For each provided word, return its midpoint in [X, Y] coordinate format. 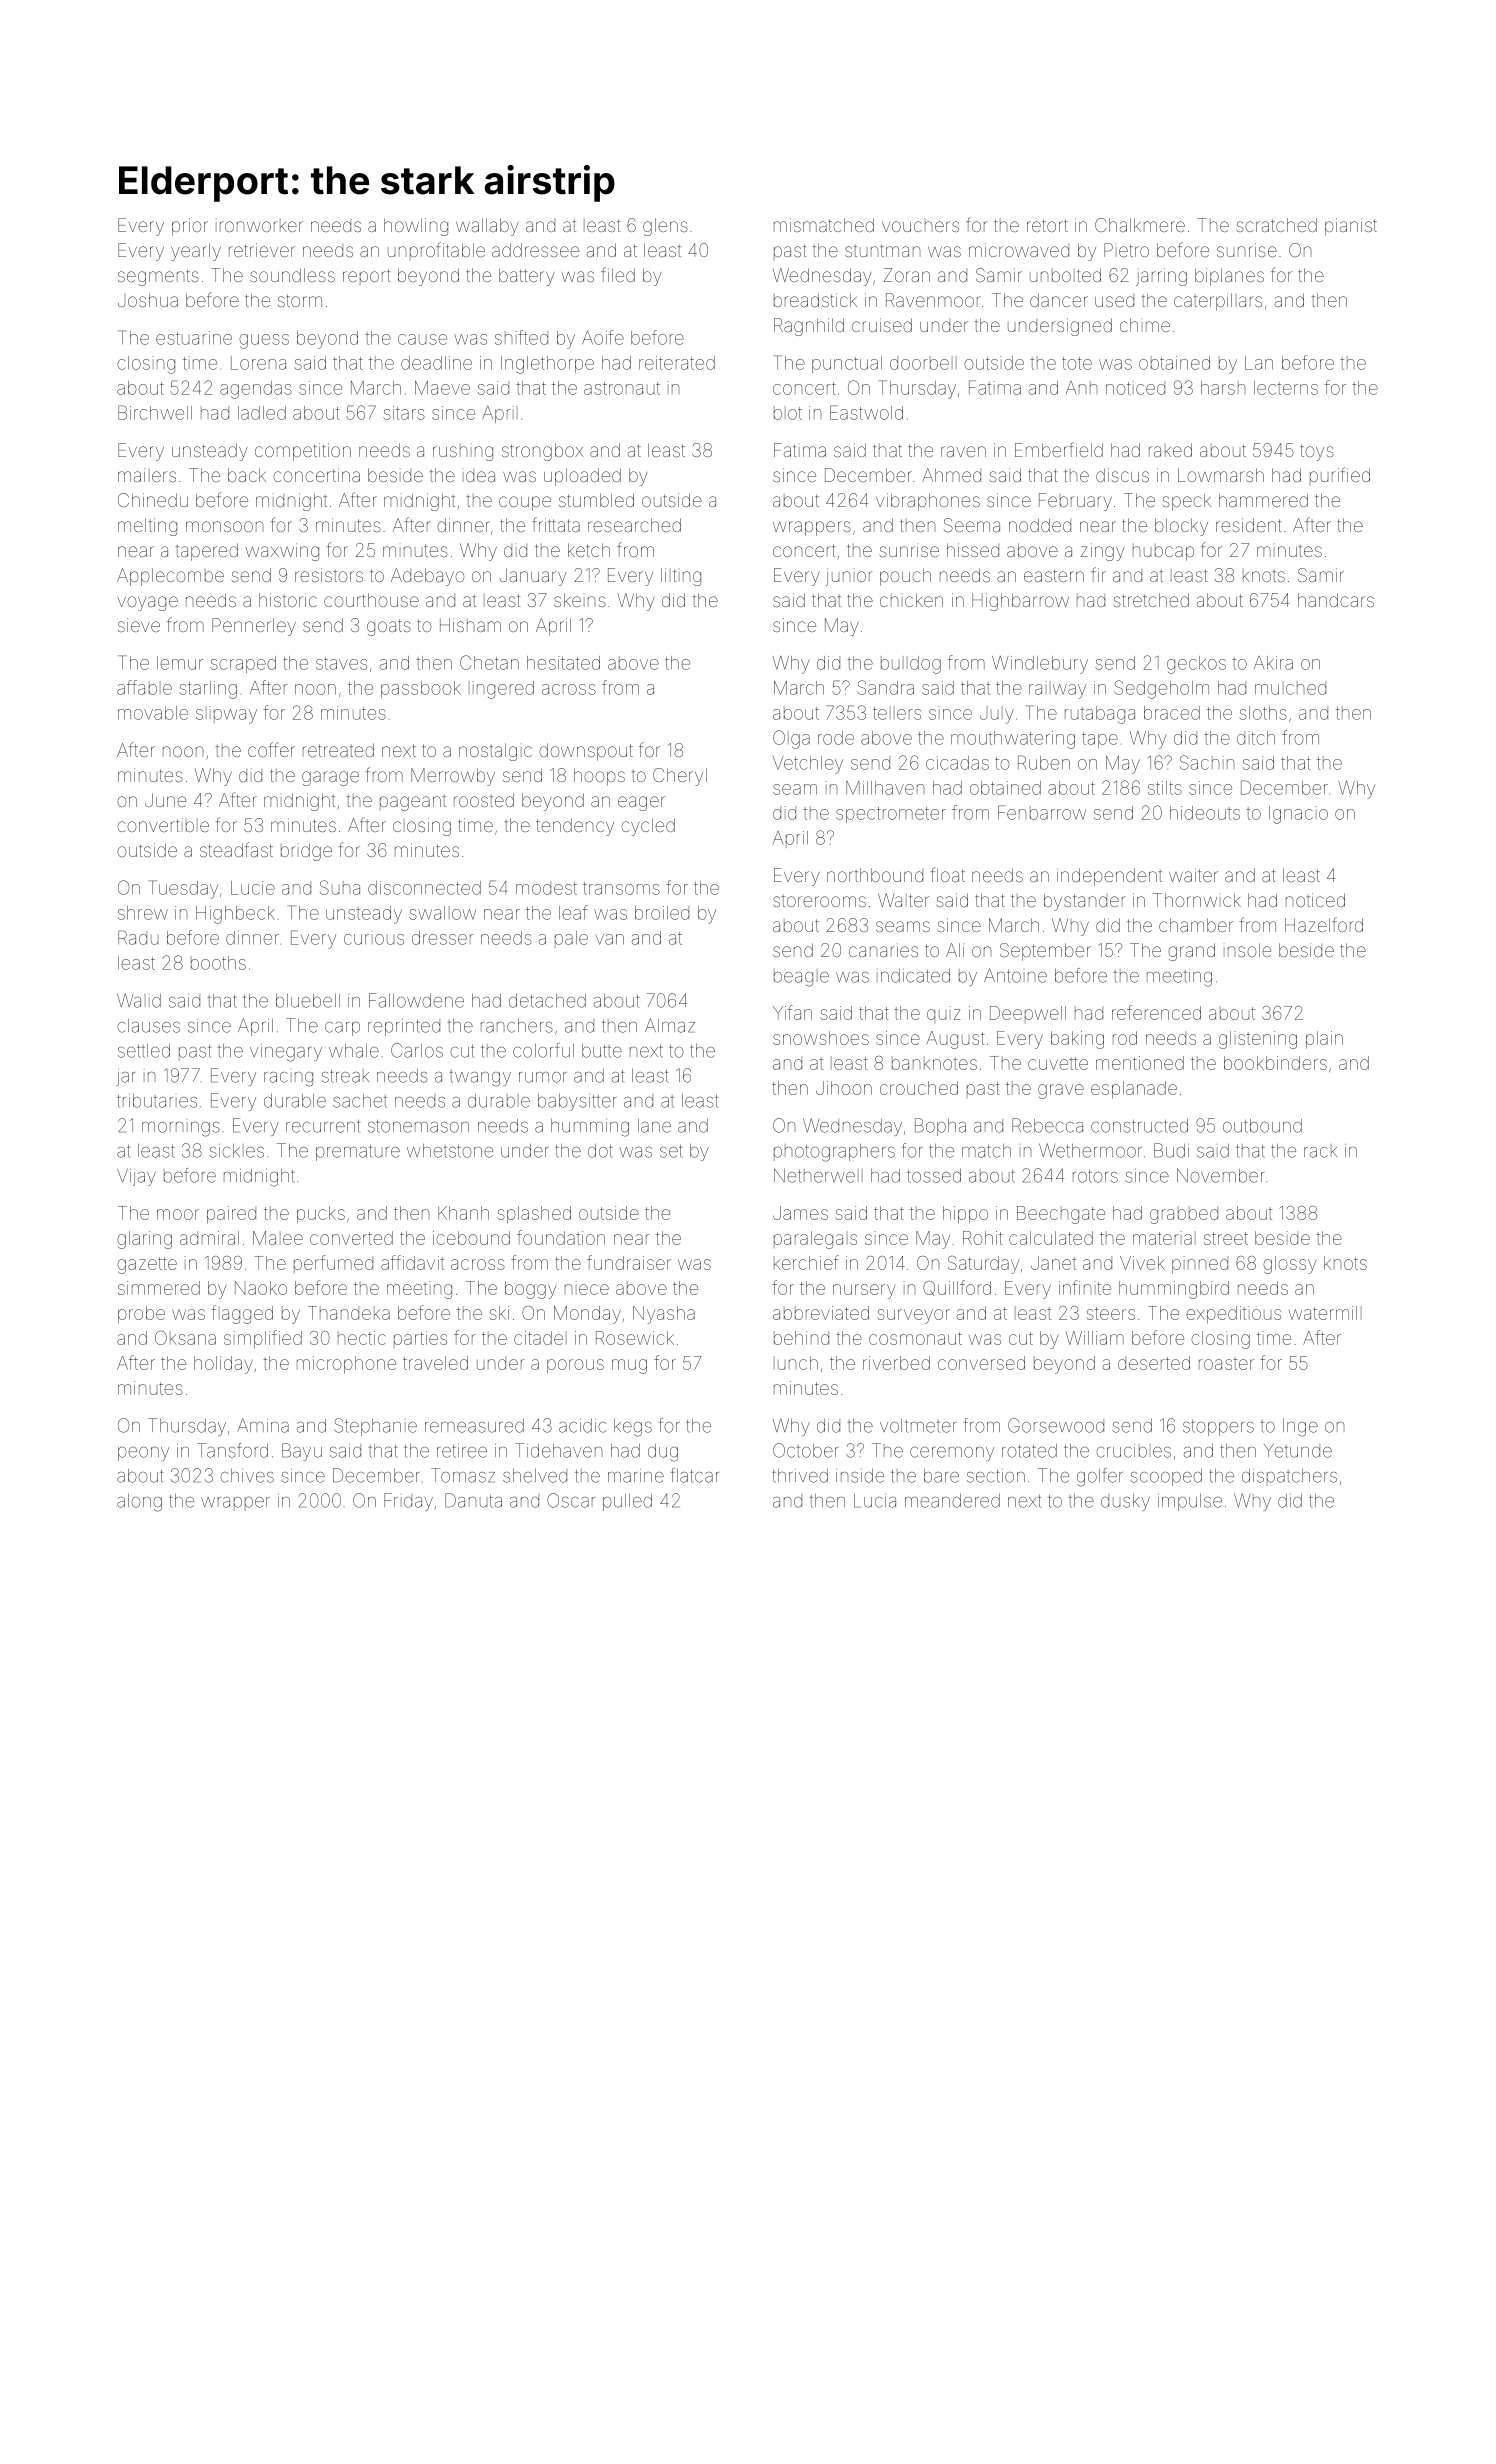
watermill [1325, 1313]
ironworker [259, 225]
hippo [965, 1215]
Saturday [983, 1265]
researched [634, 525]
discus [1122, 475]
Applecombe [170, 577]
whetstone [450, 1151]
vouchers [920, 225]
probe [141, 1315]
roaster [1226, 1363]
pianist [1351, 227]
